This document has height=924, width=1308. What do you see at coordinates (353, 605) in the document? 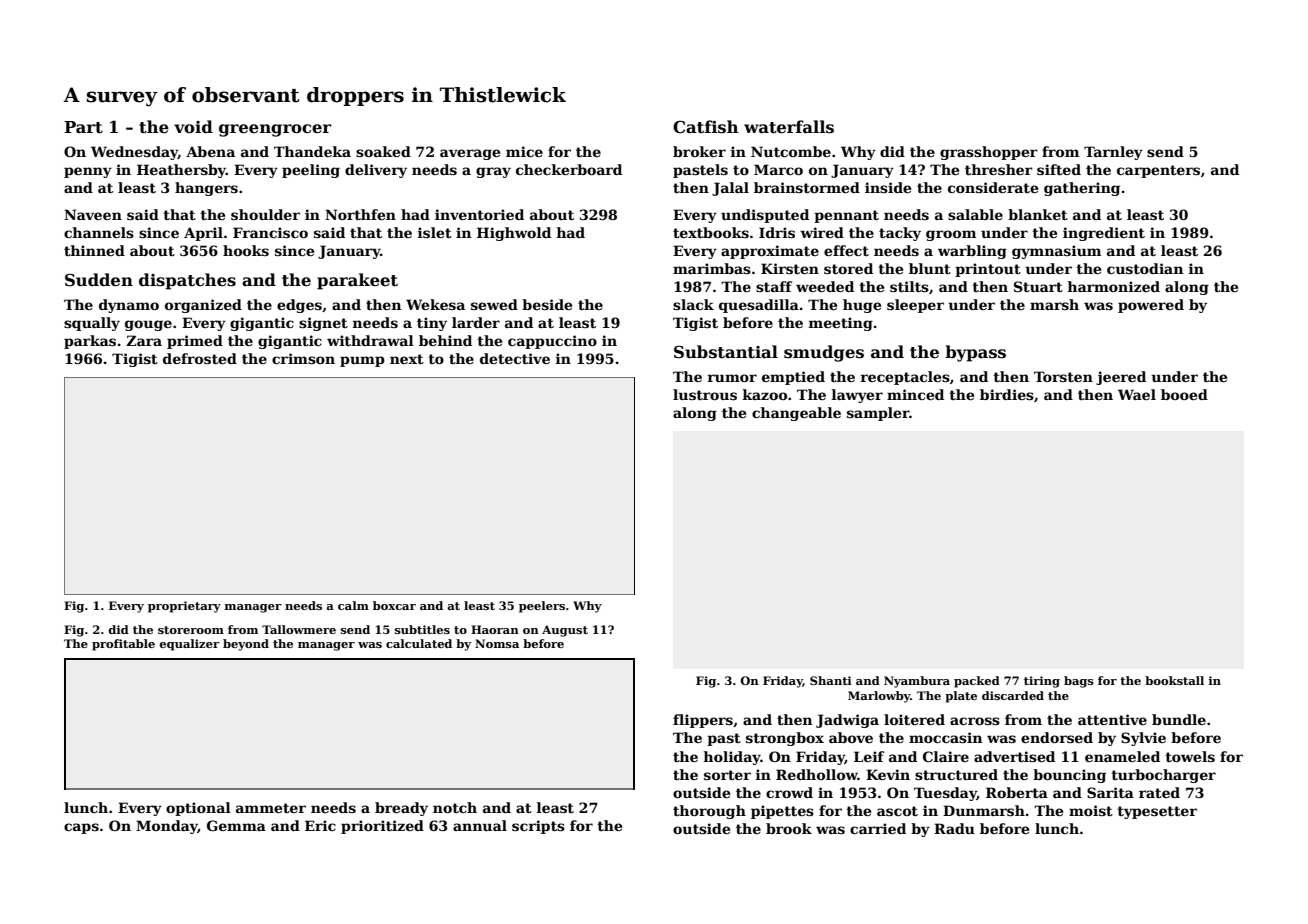
I see `calm` at bounding box center [353, 605].
